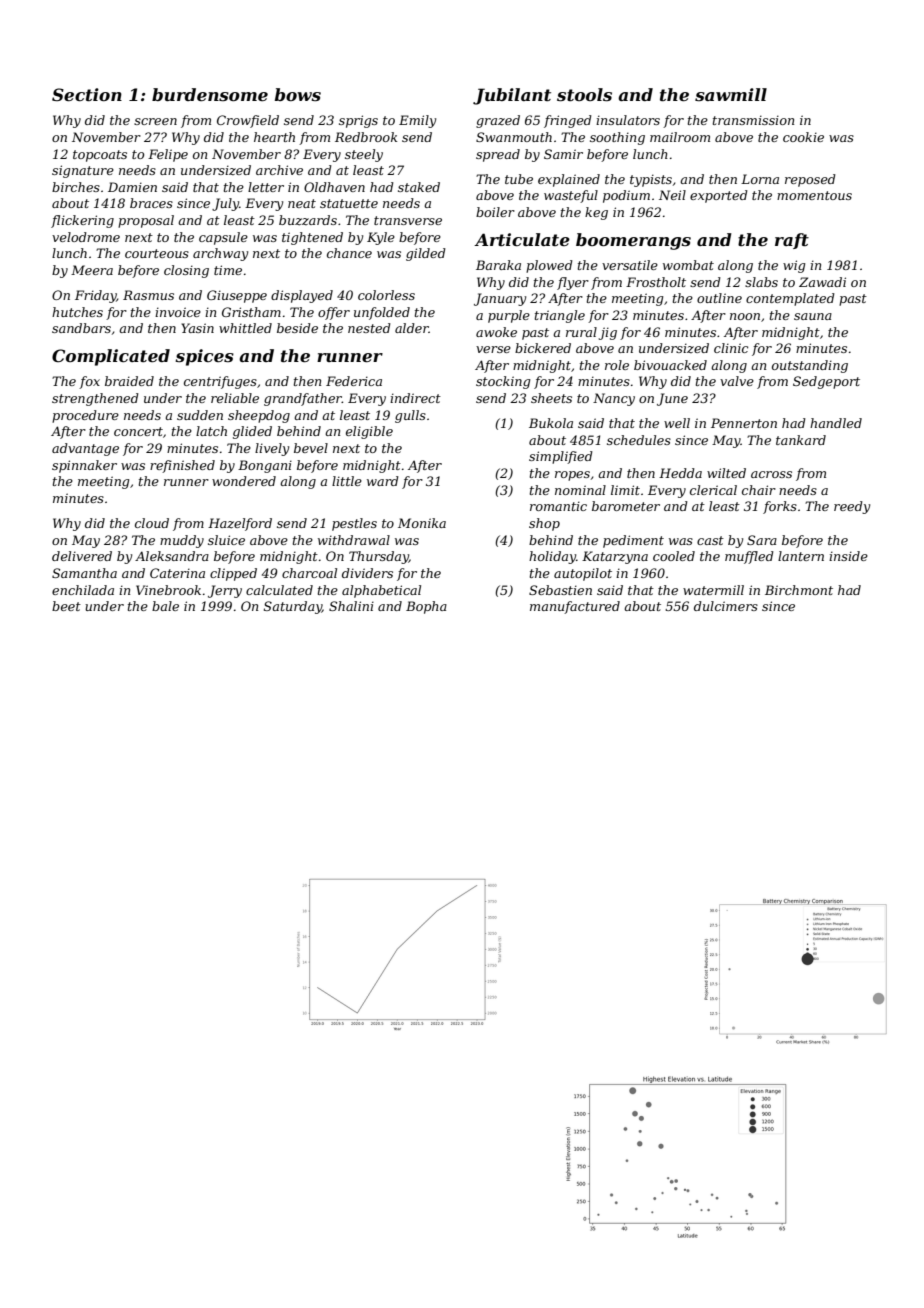 Image resolution: width=924 pixels, height=1308 pixels. What do you see at coordinates (77, 312) in the document?
I see `hutches` at bounding box center [77, 312].
